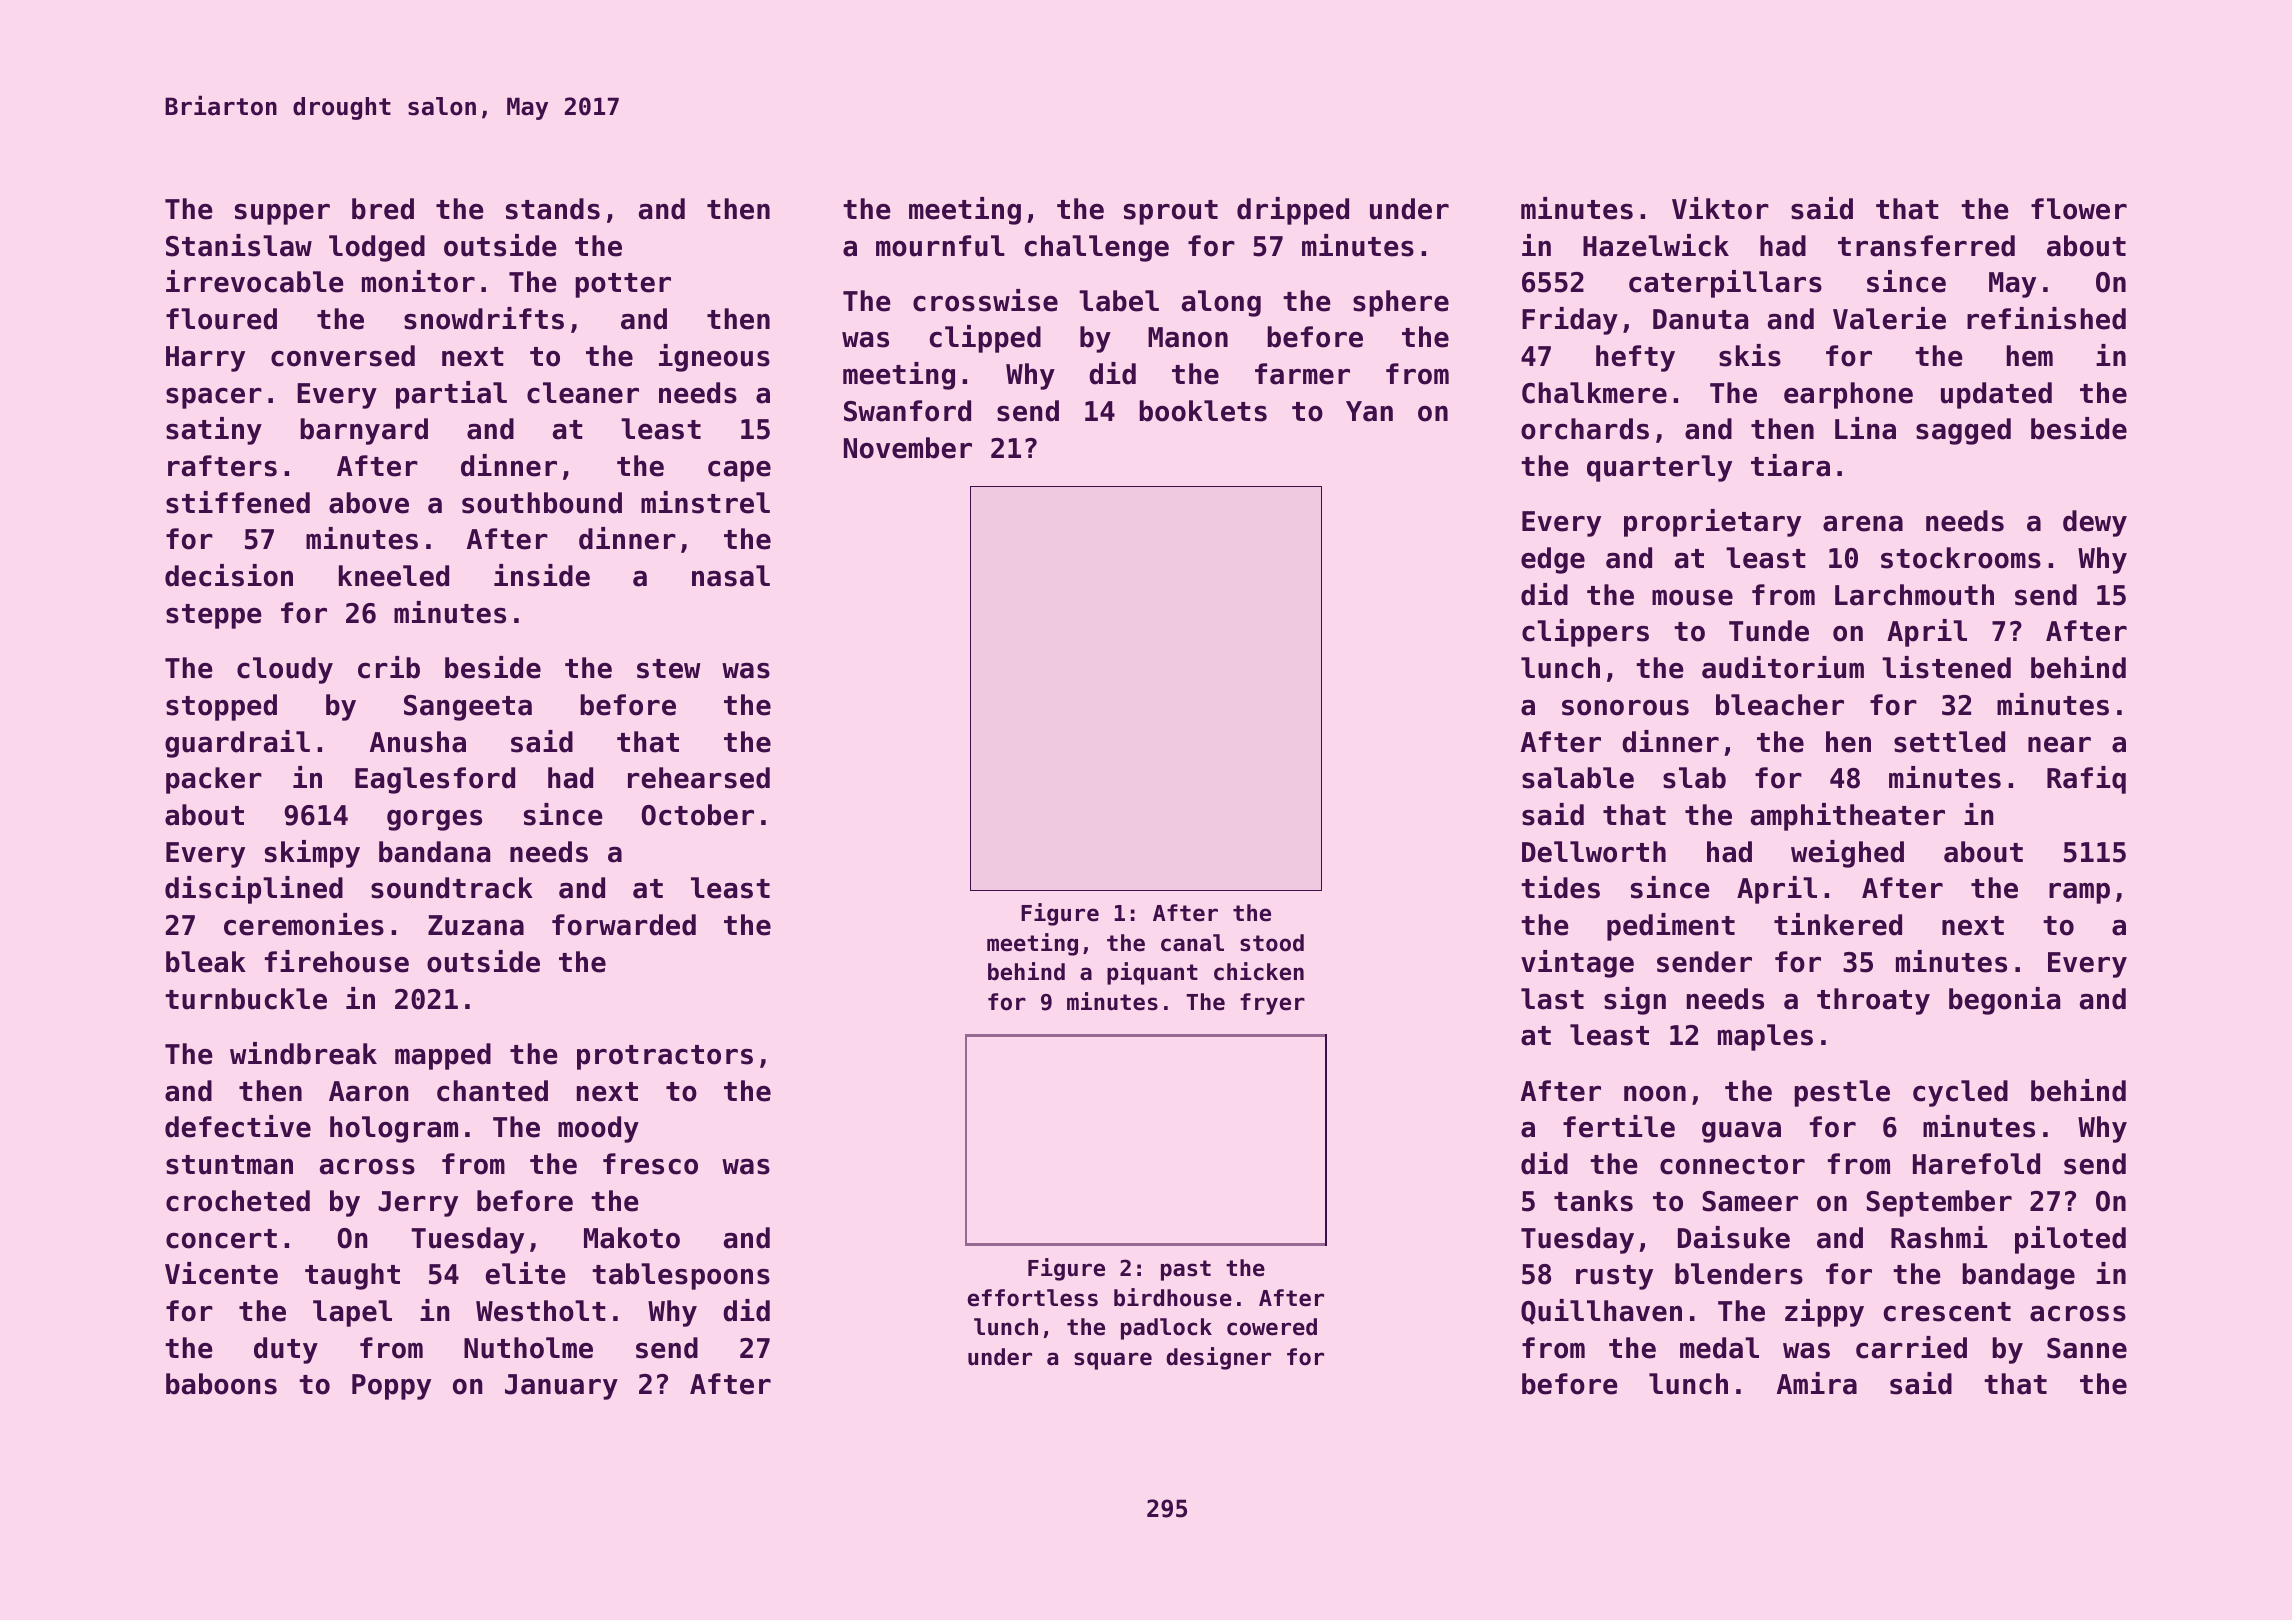 The height and width of the image is (1620, 2292). What do you see at coordinates (525, 1273) in the image?
I see `elite` at bounding box center [525, 1273].
